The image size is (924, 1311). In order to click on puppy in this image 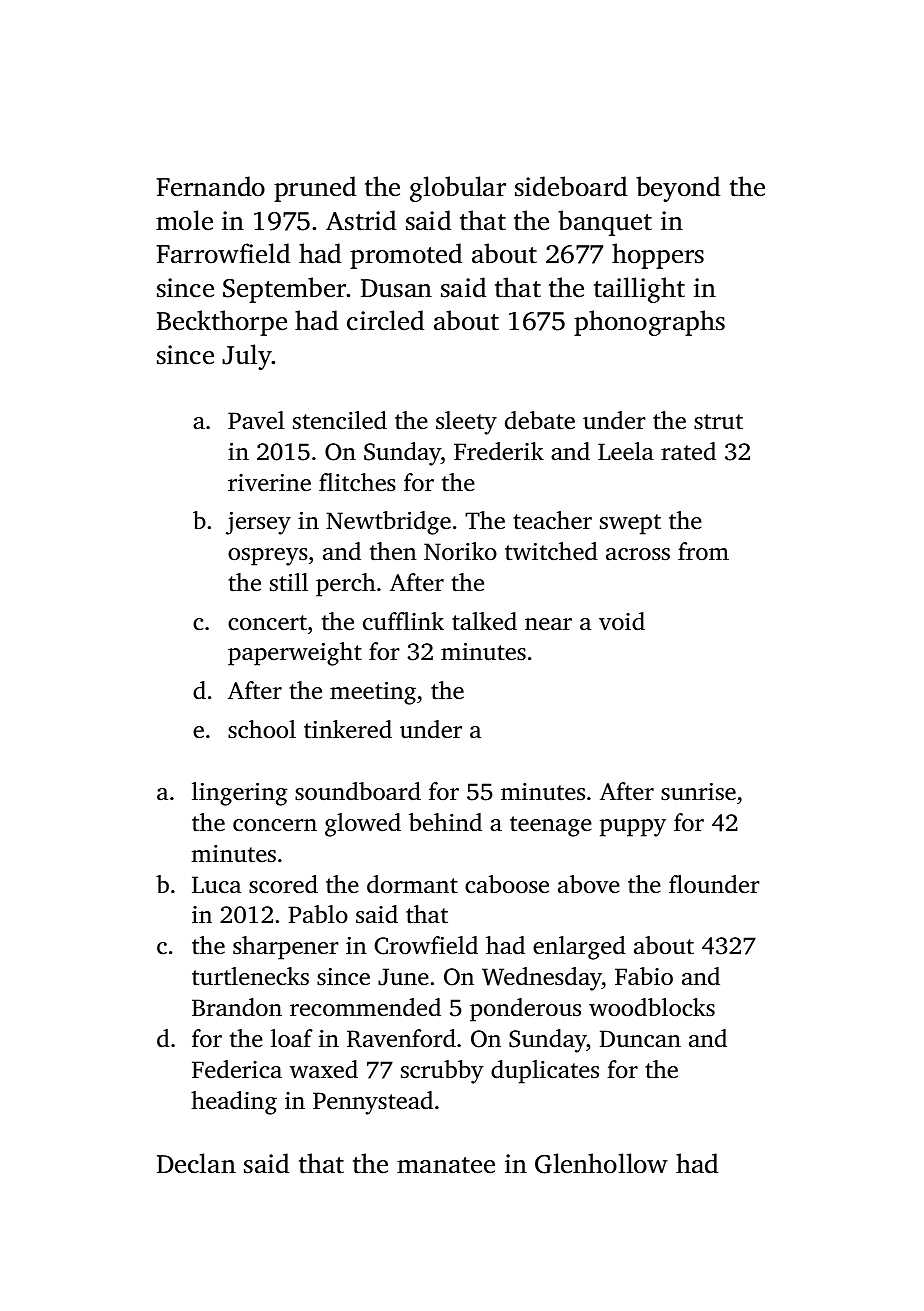, I will do `click(633, 828)`.
